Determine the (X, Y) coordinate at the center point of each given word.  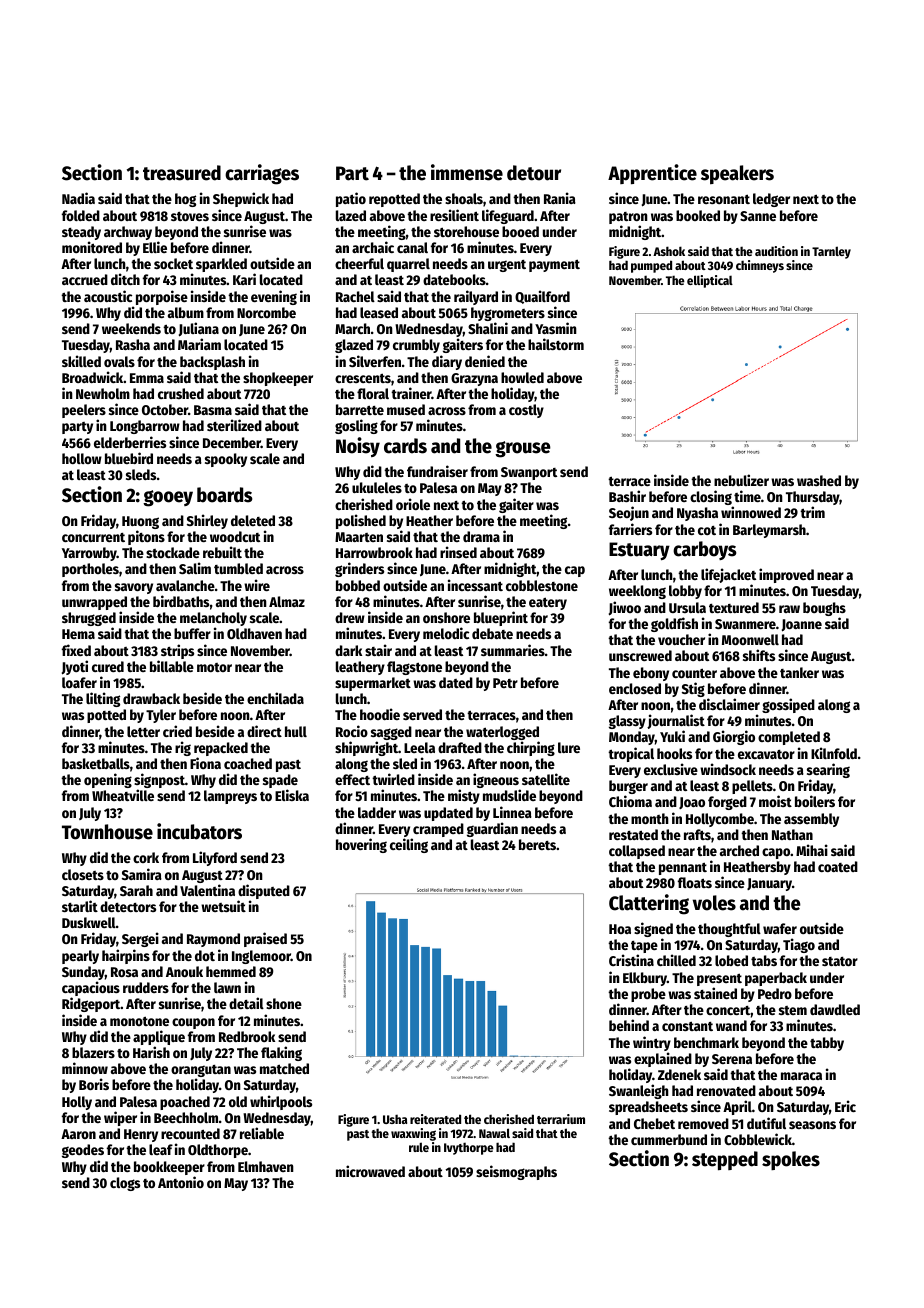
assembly (811, 820)
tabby (827, 1044)
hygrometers (508, 314)
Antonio (181, 1182)
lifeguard (508, 216)
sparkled (221, 265)
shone (284, 1003)
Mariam (199, 344)
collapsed (637, 852)
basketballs (96, 763)
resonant (724, 199)
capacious (91, 989)
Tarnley (831, 252)
